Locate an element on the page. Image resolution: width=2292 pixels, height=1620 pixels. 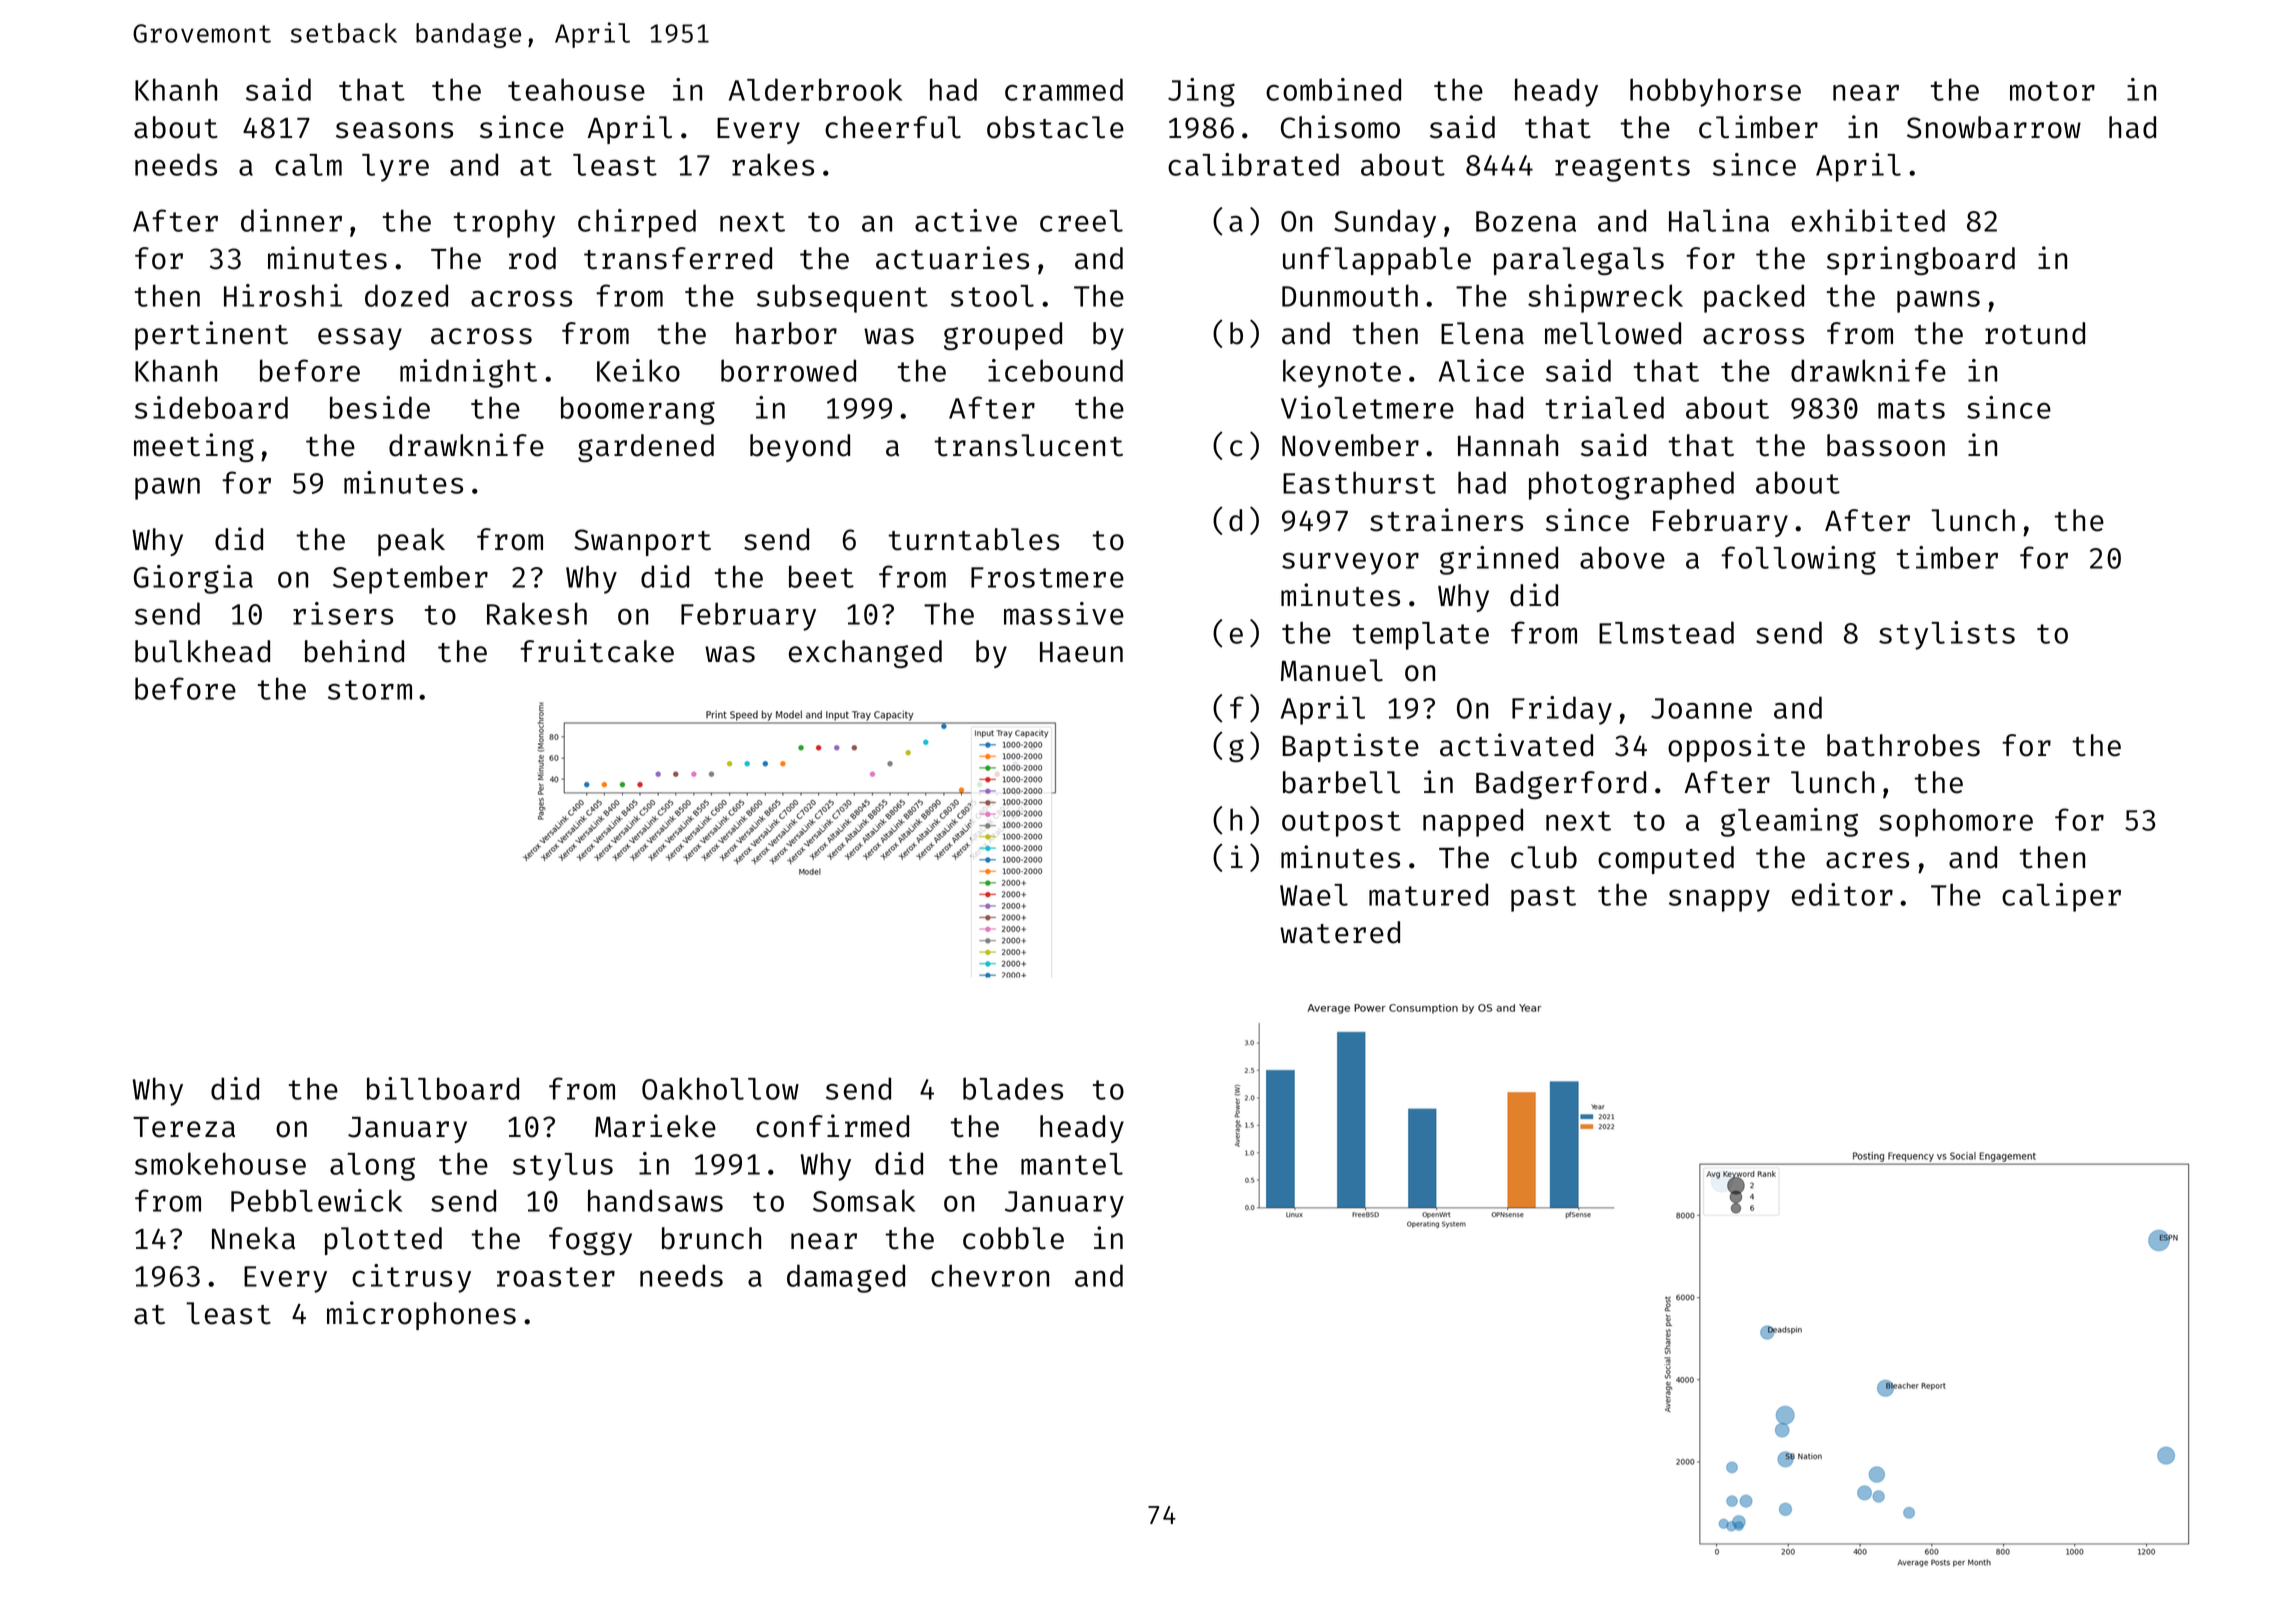
mats is located at coordinates (1911, 409).
